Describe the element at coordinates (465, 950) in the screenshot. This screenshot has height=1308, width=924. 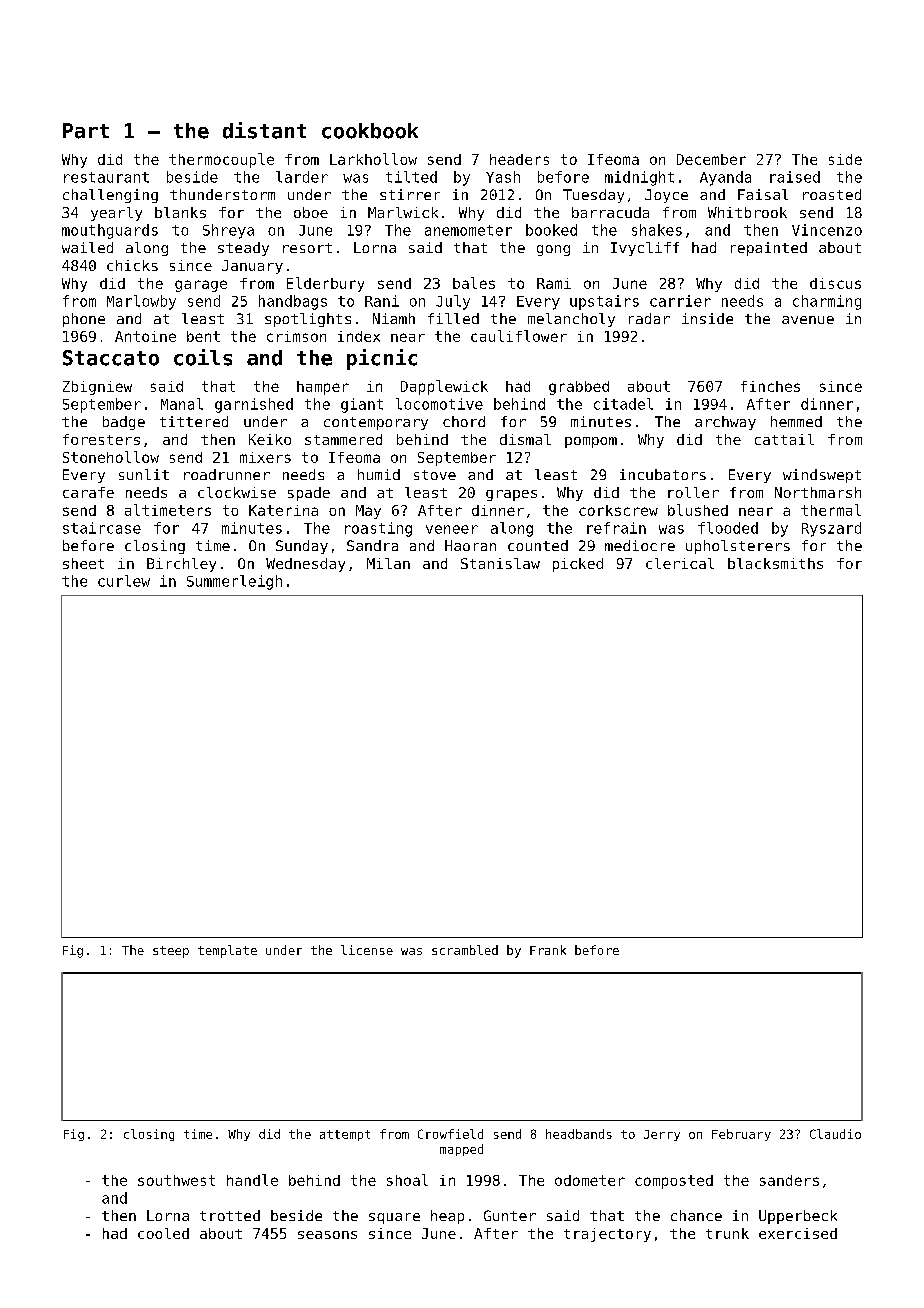
I see `scrambled` at that location.
